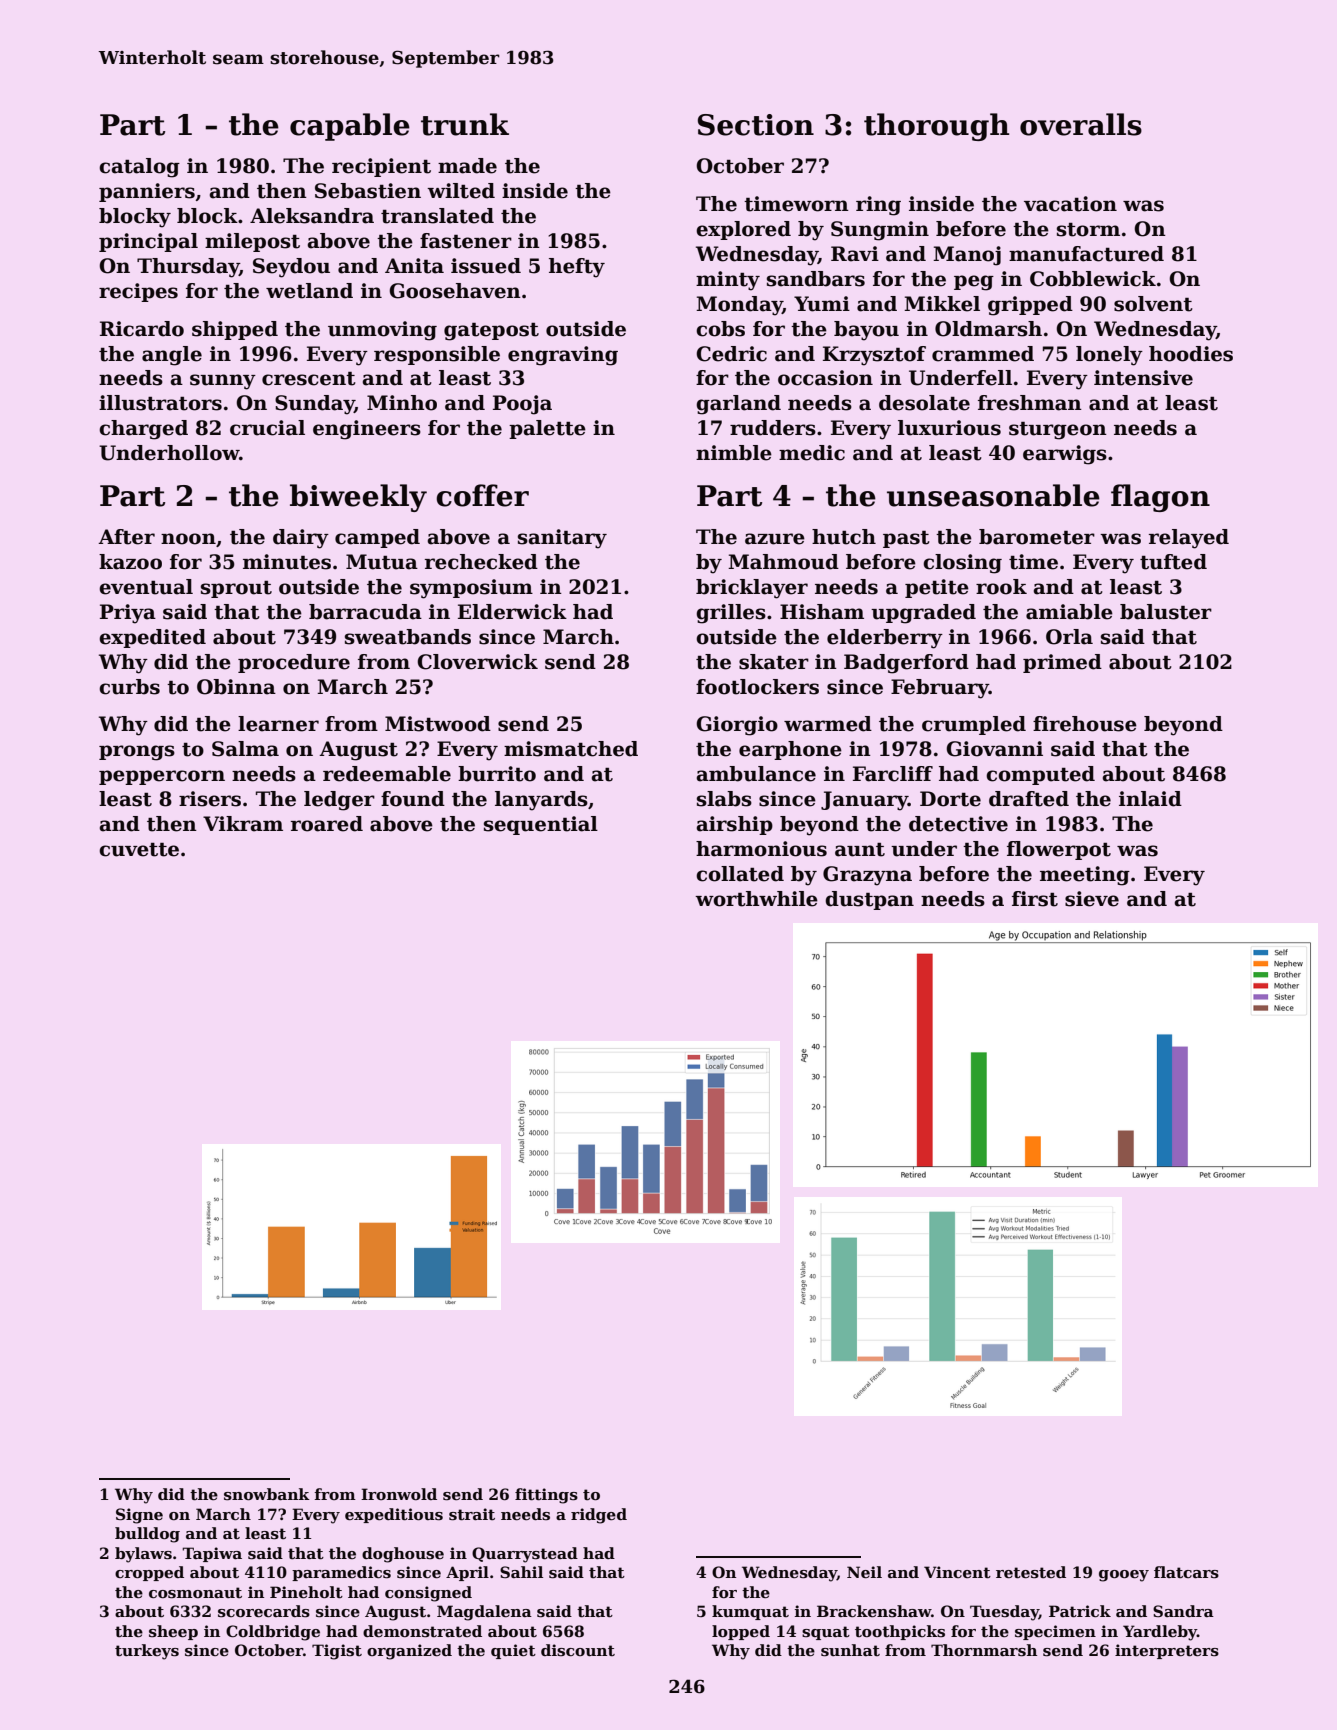 The height and width of the screenshot is (1730, 1337). Describe the element at coordinates (1160, 498) in the screenshot. I see `flagon` at that location.
